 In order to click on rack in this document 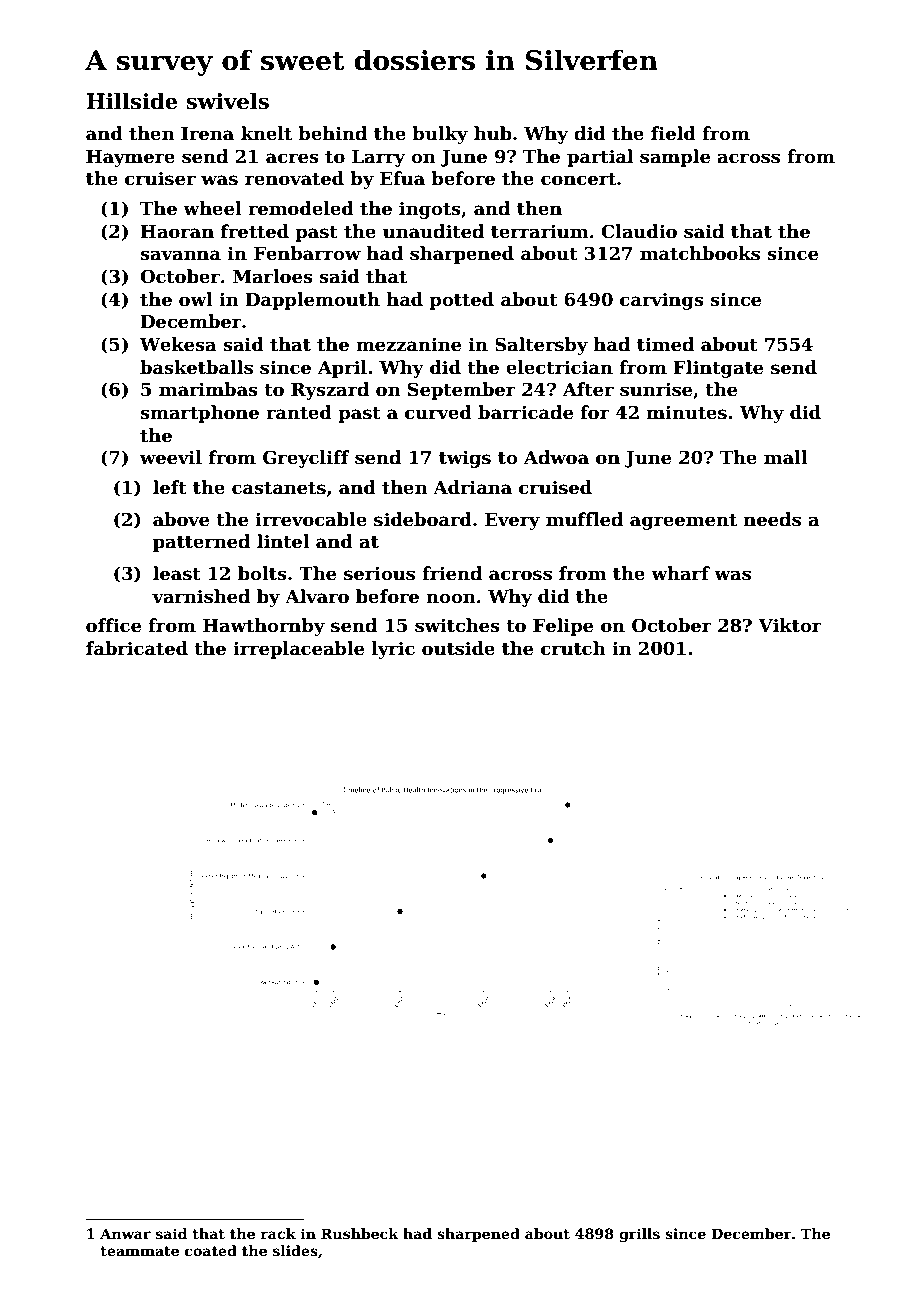, I will do `click(278, 1233)`.
